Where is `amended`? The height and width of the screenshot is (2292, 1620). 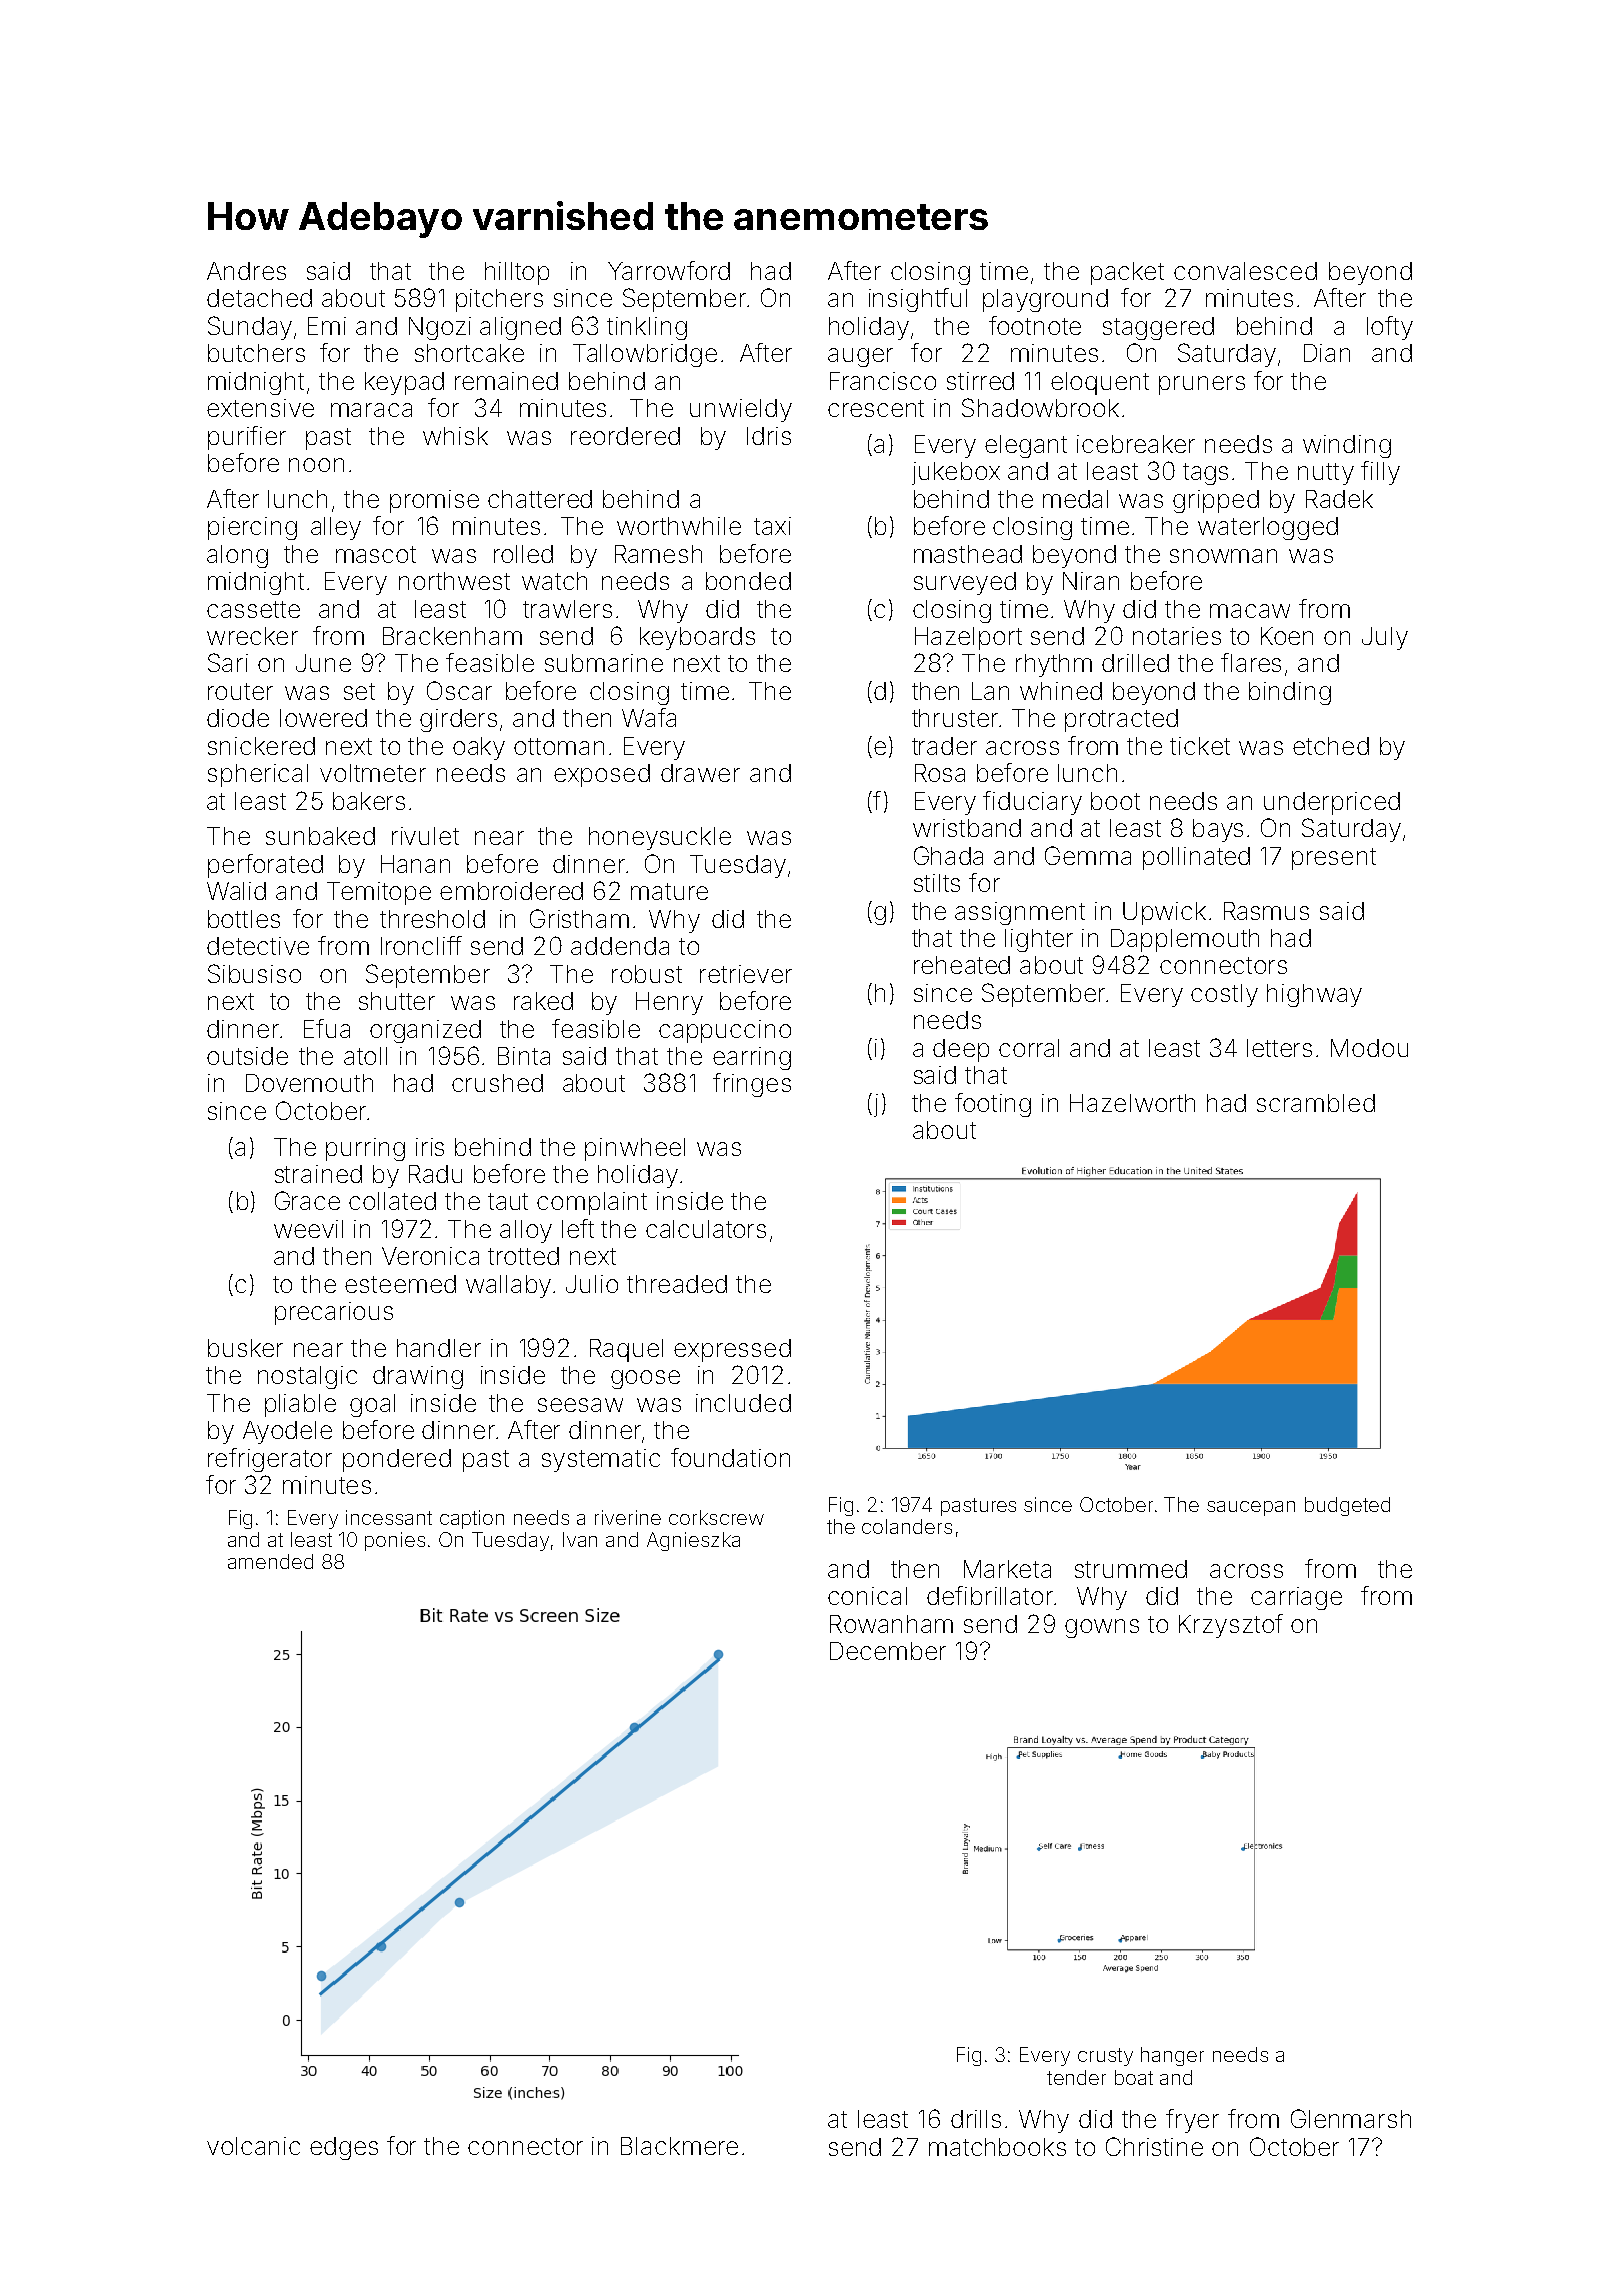 amended is located at coordinates (270, 1561).
